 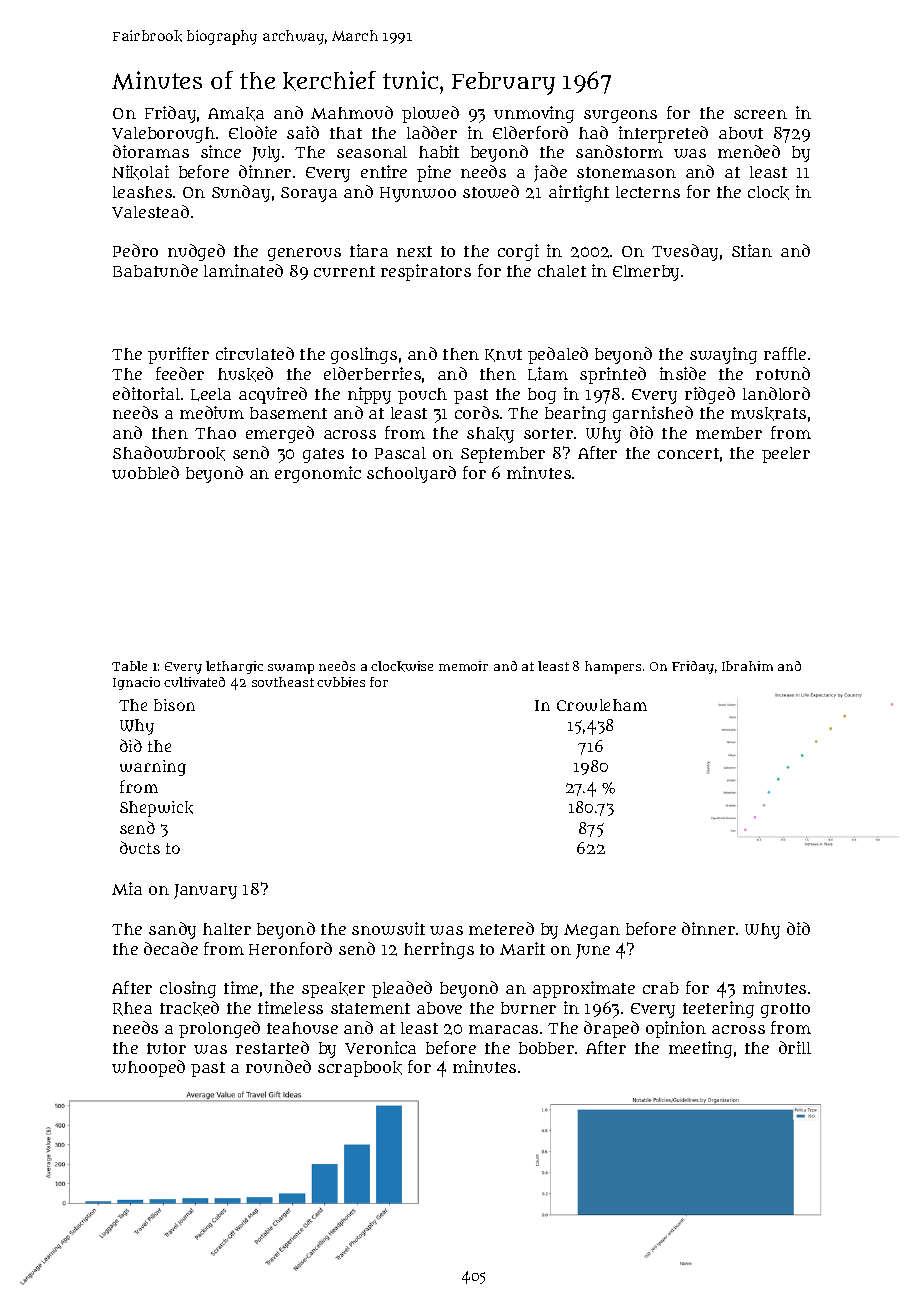 I want to click on memoir, so click(x=463, y=666).
